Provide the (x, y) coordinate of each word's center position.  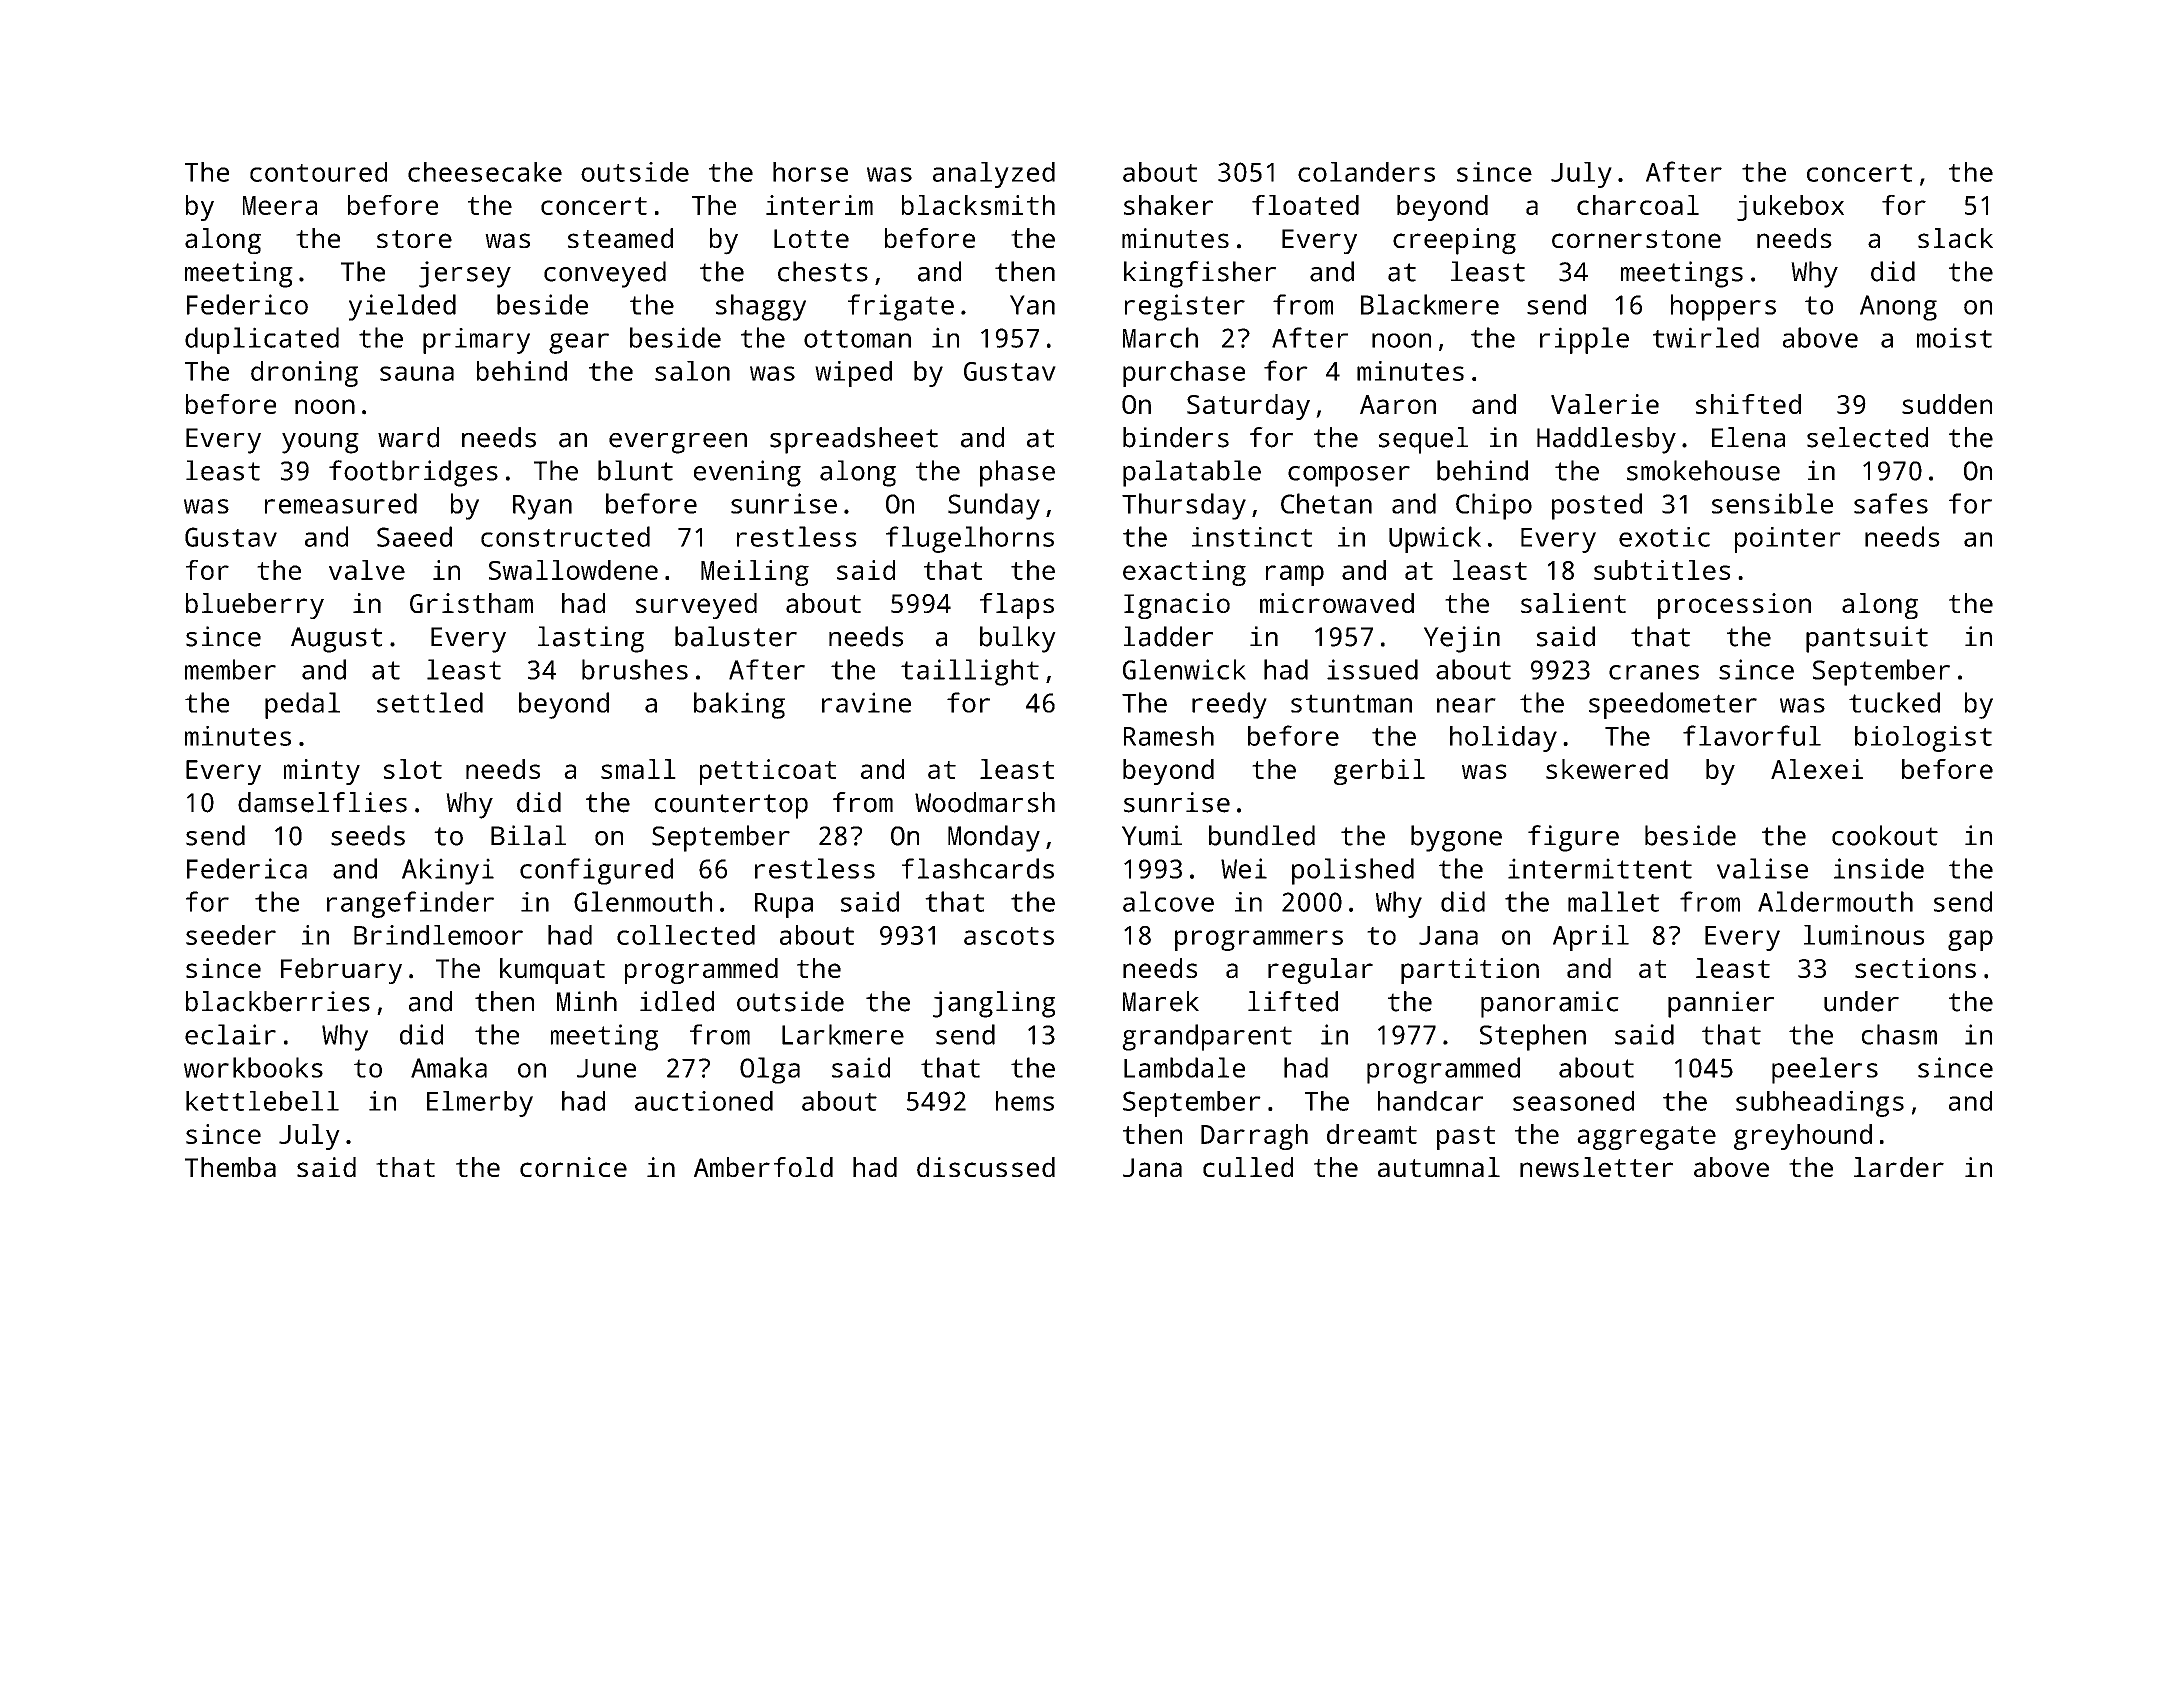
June (606, 1068)
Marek (1161, 1001)
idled (677, 1001)
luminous (1864, 935)
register (1185, 307)
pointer (1788, 540)
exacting (1184, 573)
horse (810, 172)
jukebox (1790, 208)
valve (367, 570)
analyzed (994, 175)
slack (1955, 238)
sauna (417, 373)
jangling (994, 1004)
